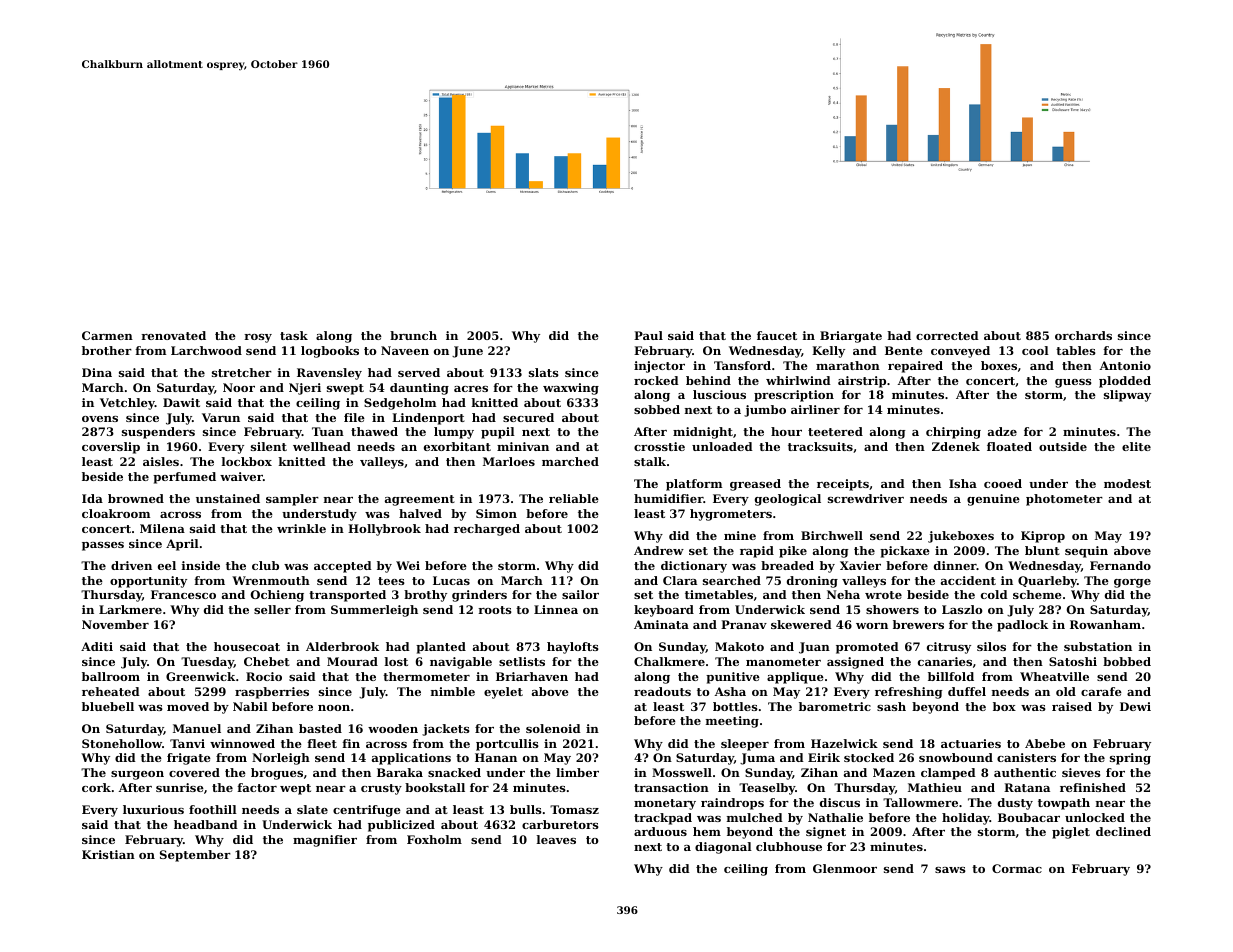  What do you see at coordinates (742, 365) in the screenshot?
I see `Tansford` at bounding box center [742, 365].
